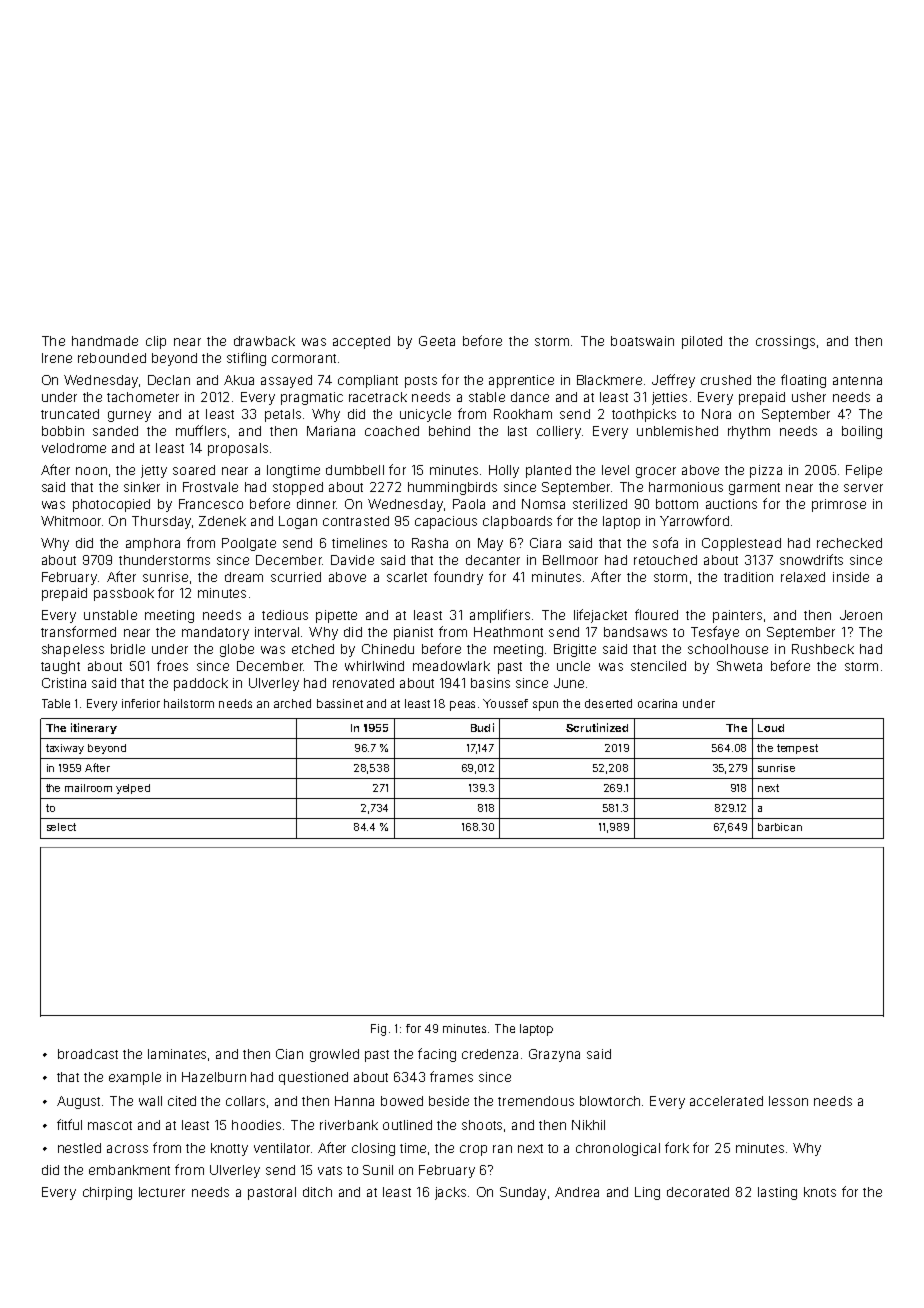  I want to click on blowtorch, so click(610, 1101).
